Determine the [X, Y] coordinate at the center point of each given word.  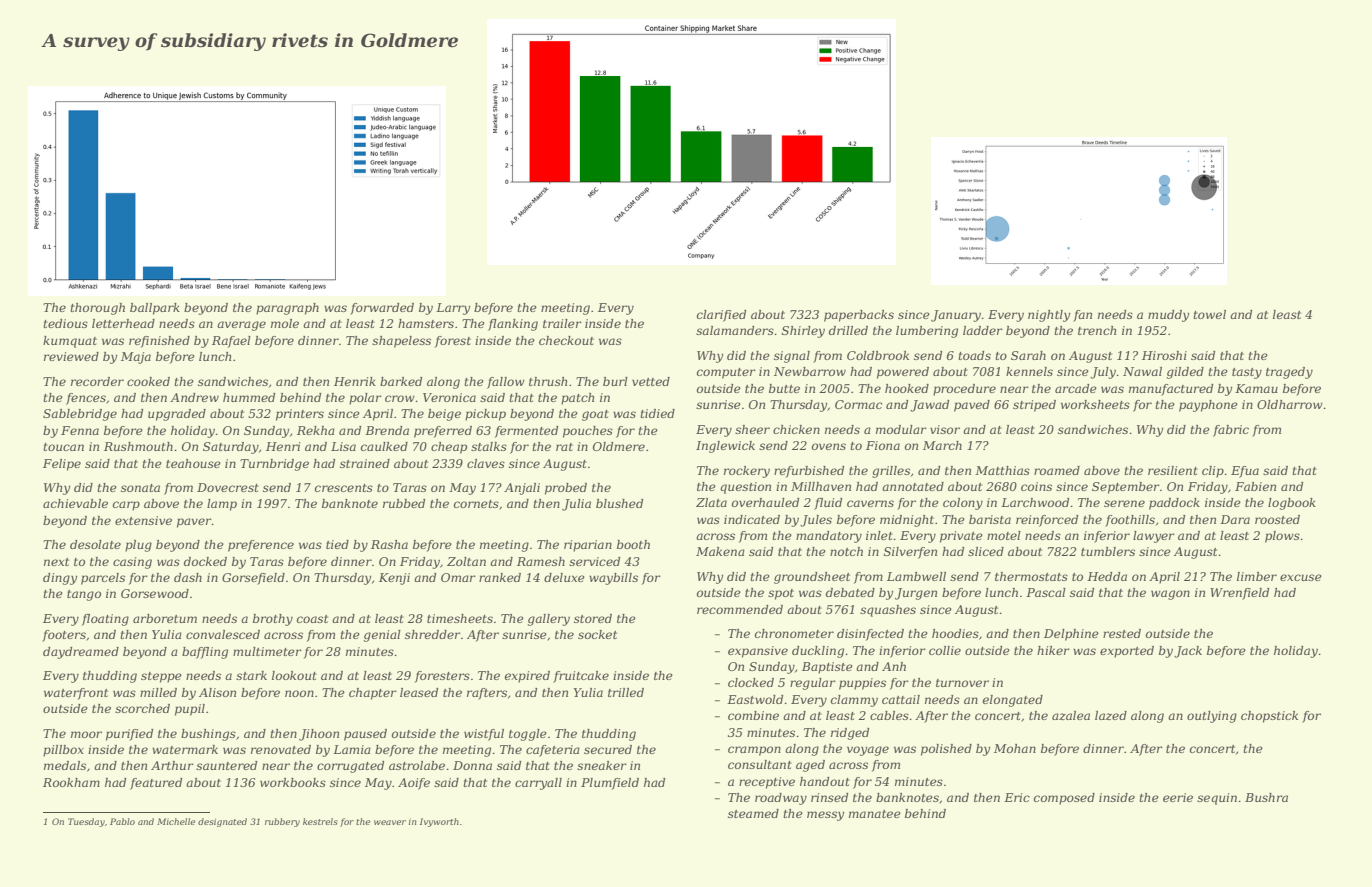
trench [1097, 330]
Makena [720, 551]
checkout [566, 340]
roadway [781, 799]
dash [188, 577]
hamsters [426, 323]
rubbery [282, 822]
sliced [986, 551]
